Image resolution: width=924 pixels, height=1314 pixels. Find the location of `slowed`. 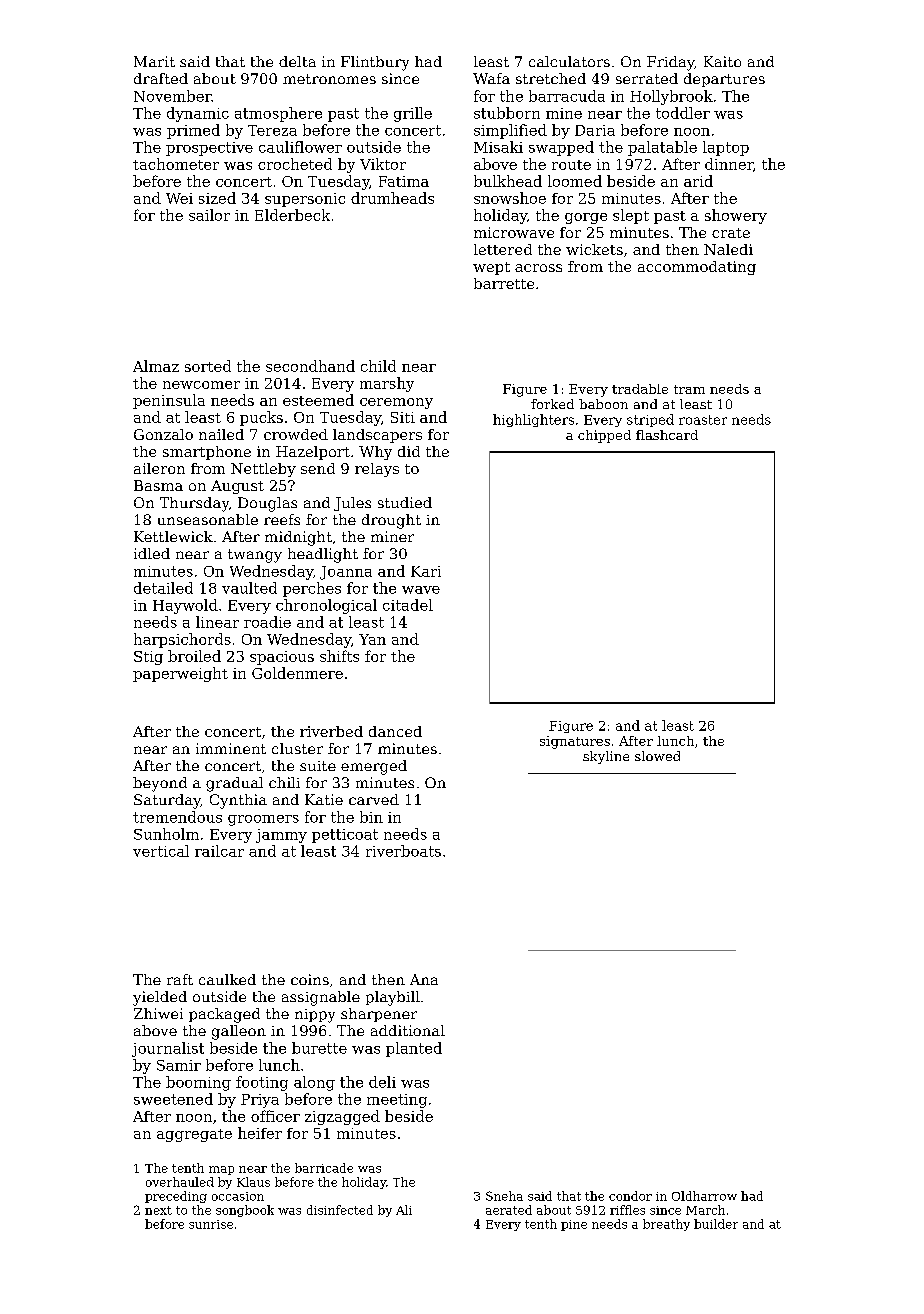

slowed is located at coordinates (657, 756).
